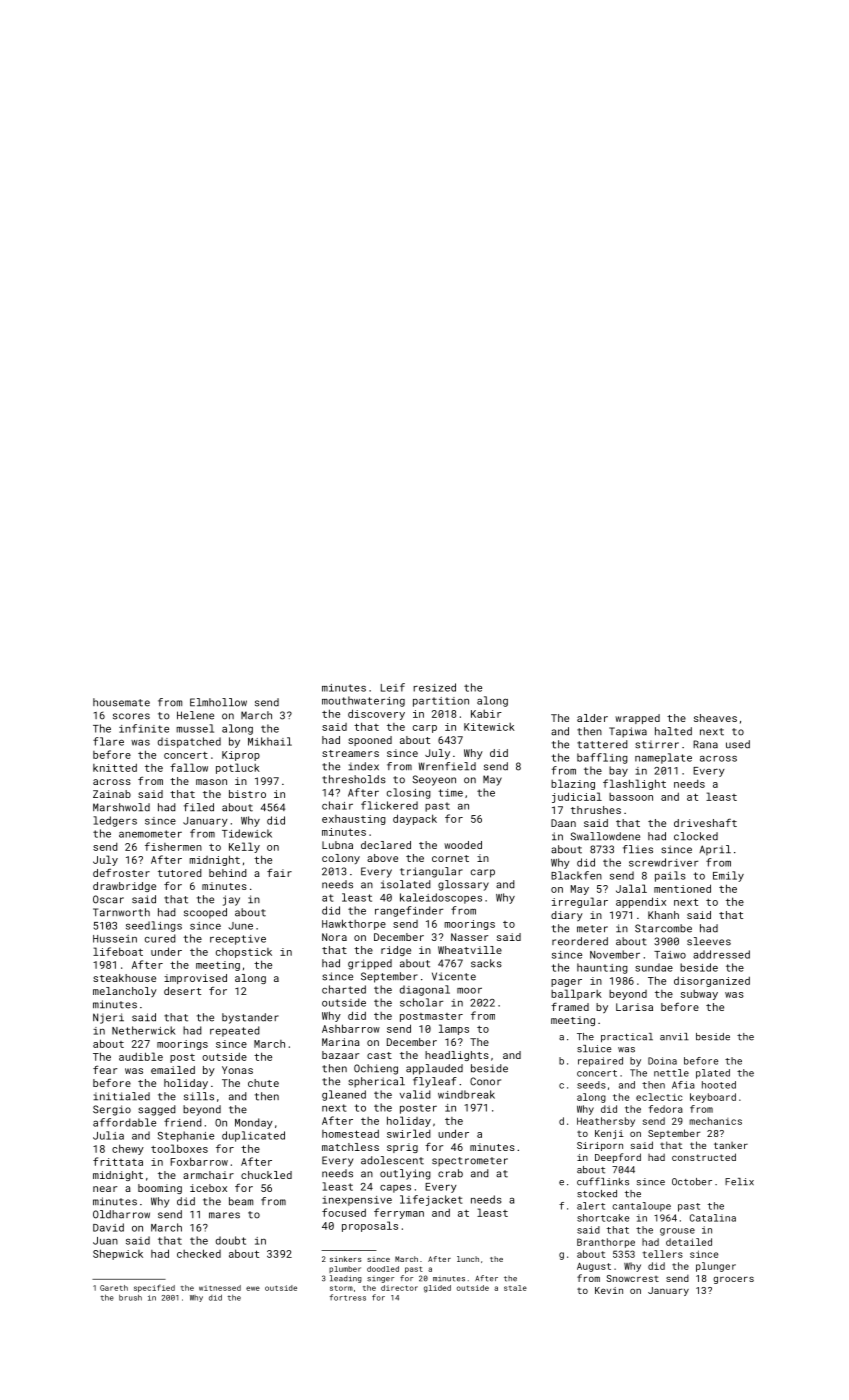 The image size is (849, 1400). Describe the element at coordinates (254, 1123) in the screenshot. I see `Monday` at that location.
